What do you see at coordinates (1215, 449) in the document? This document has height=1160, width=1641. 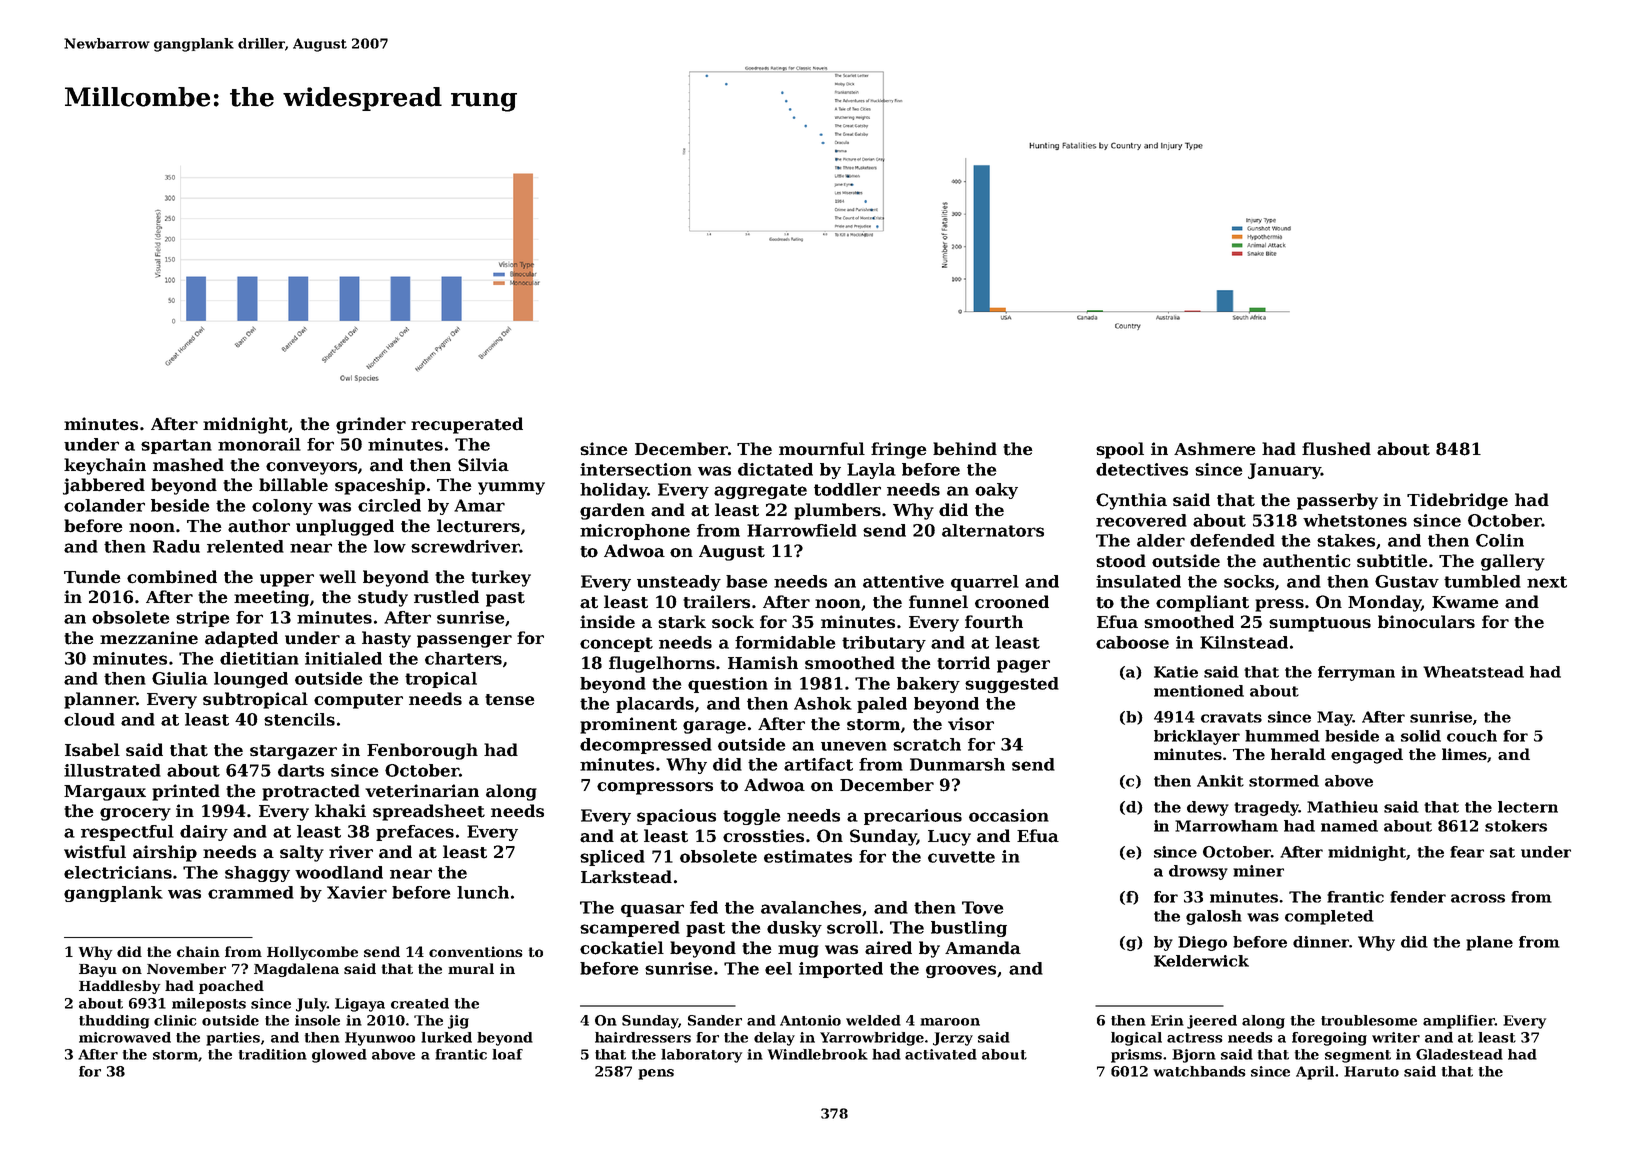 I see `Ashmere` at bounding box center [1215, 449].
